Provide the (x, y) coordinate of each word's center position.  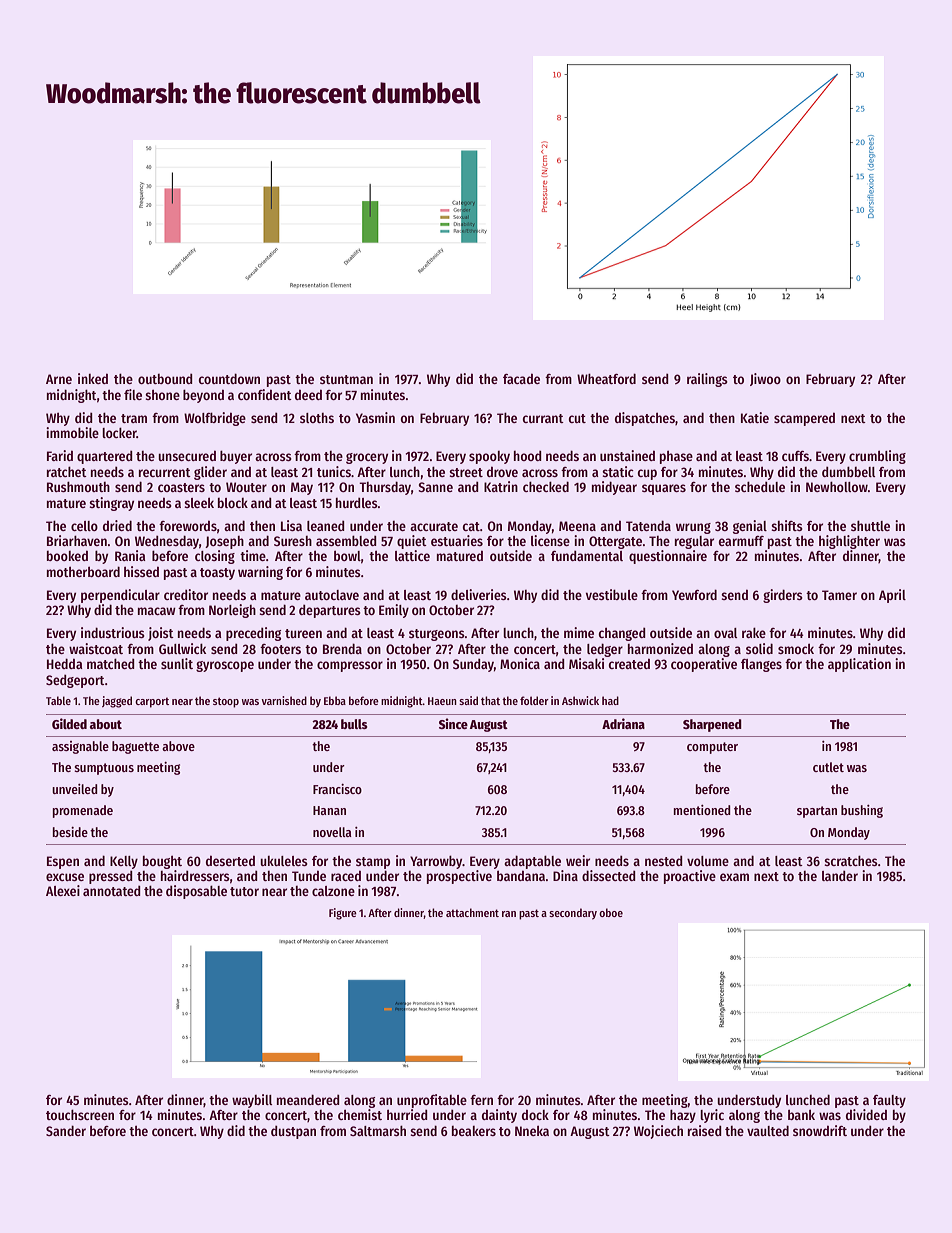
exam (734, 877)
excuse (65, 877)
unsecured (187, 455)
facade (521, 378)
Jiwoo (765, 379)
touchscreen (80, 1114)
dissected (609, 875)
